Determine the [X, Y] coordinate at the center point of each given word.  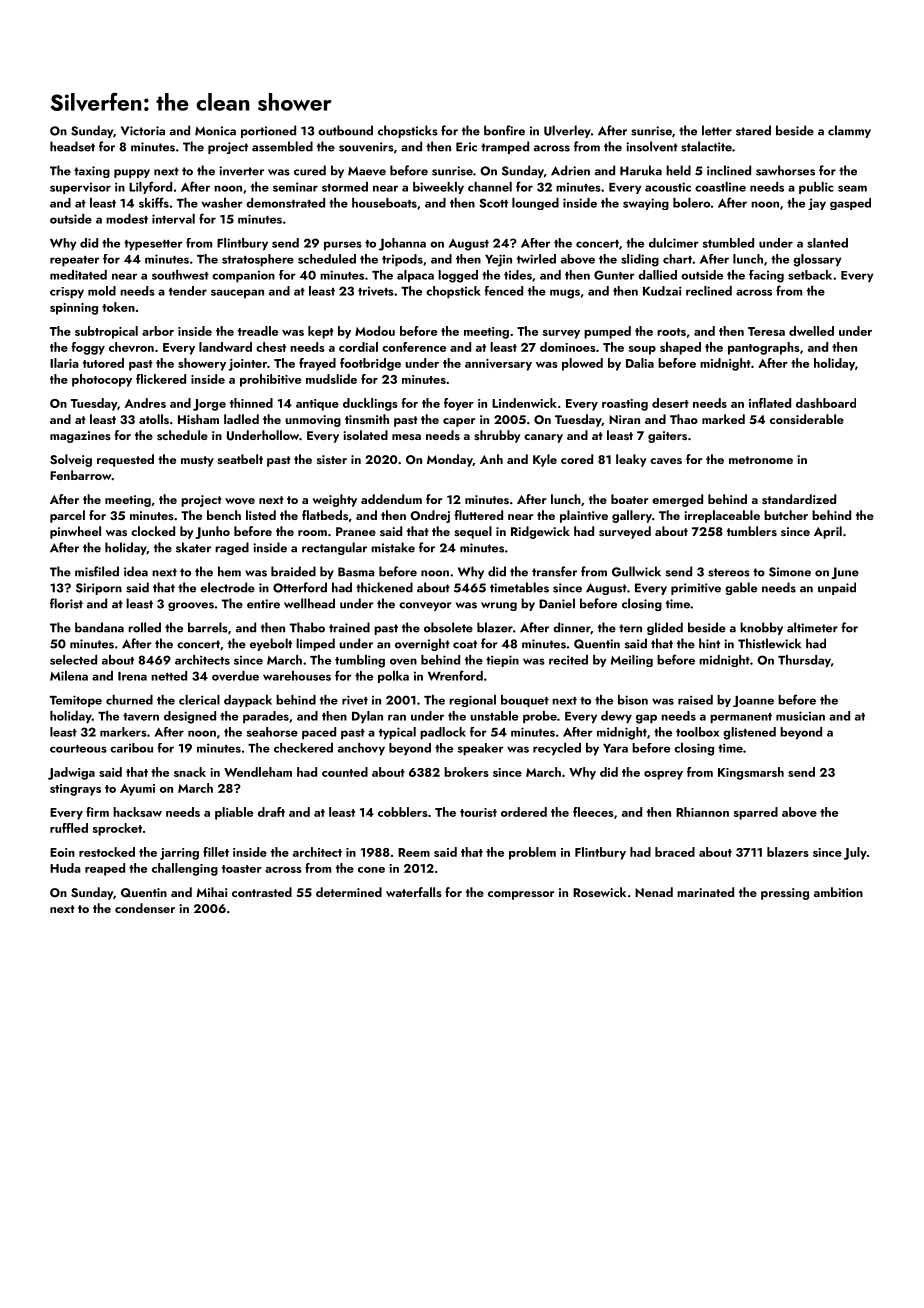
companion [243, 276]
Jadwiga [71, 773]
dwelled [811, 331]
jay [817, 204]
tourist [478, 812]
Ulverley [567, 131]
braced [675, 852]
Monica [215, 131]
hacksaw [137, 812]
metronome [761, 460]
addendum [391, 499]
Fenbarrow [80, 475]
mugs [565, 294]
